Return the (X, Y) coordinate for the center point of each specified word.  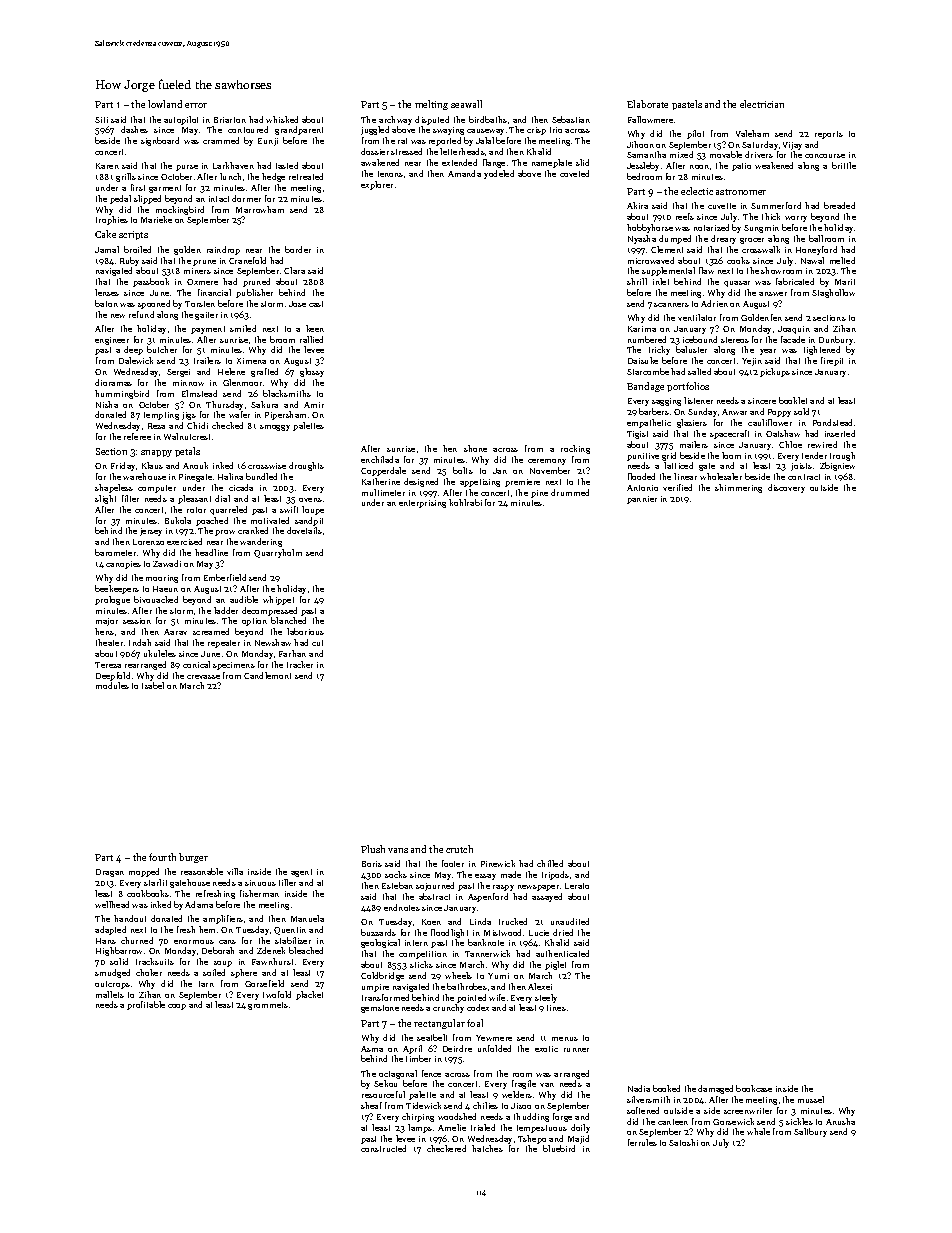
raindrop (223, 250)
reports (829, 135)
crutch (459, 849)
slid (582, 162)
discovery (786, 488)
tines (556, 1008)
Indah (140, 642)
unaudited (570, 921)
